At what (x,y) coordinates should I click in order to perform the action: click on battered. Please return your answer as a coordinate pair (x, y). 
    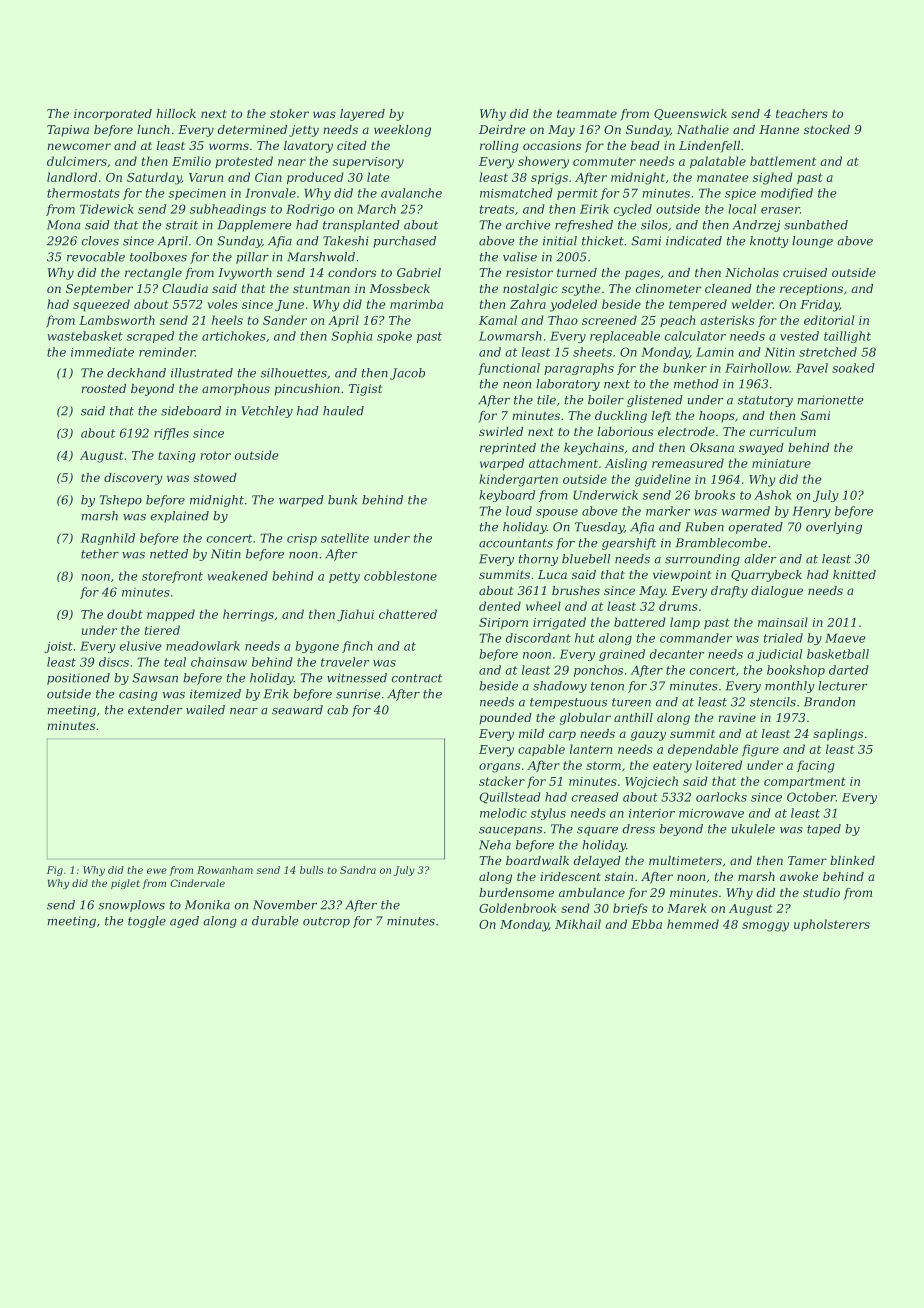
    Looking at the image, I should click on (640, 622).
